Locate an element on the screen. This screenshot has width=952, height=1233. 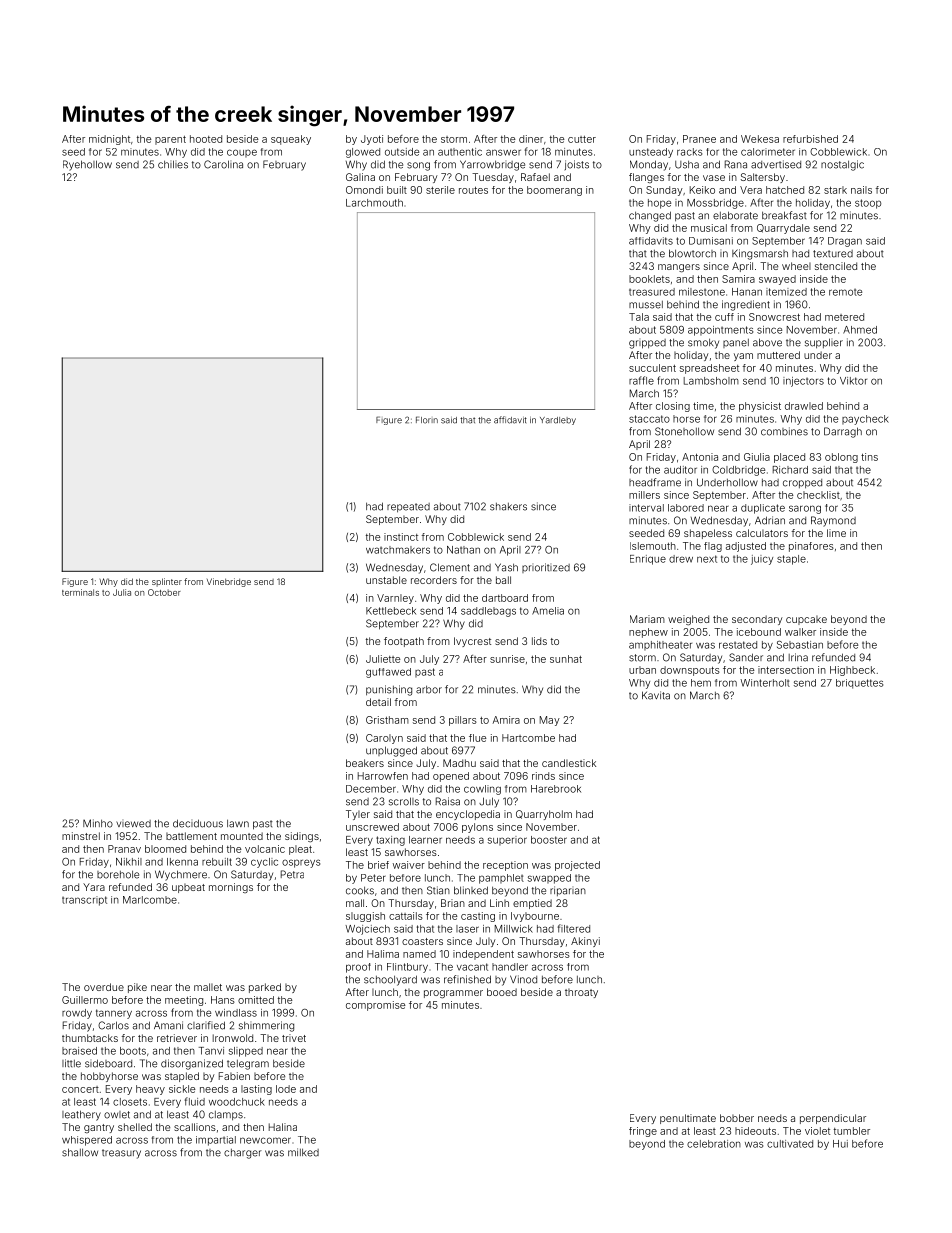
projected is located at coordinates (577, 866).
